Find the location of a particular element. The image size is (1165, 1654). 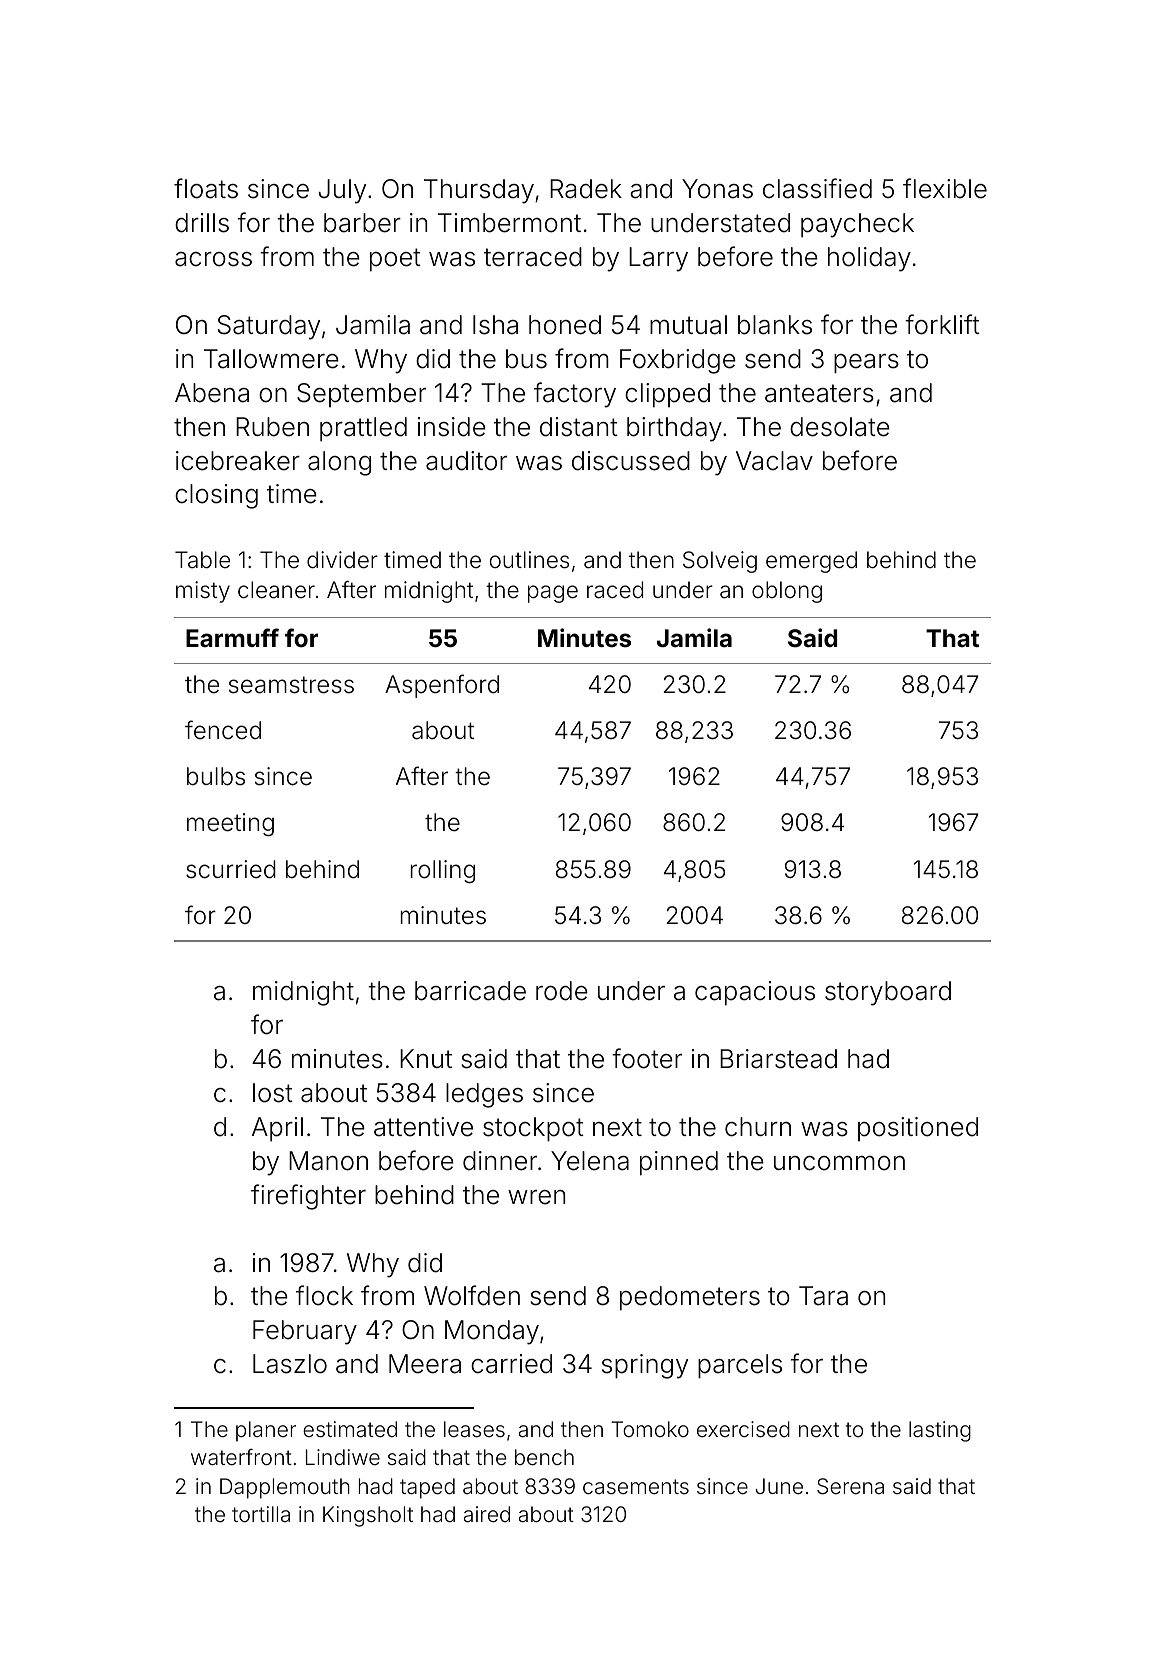

along is located at coordinates (339, 463).
